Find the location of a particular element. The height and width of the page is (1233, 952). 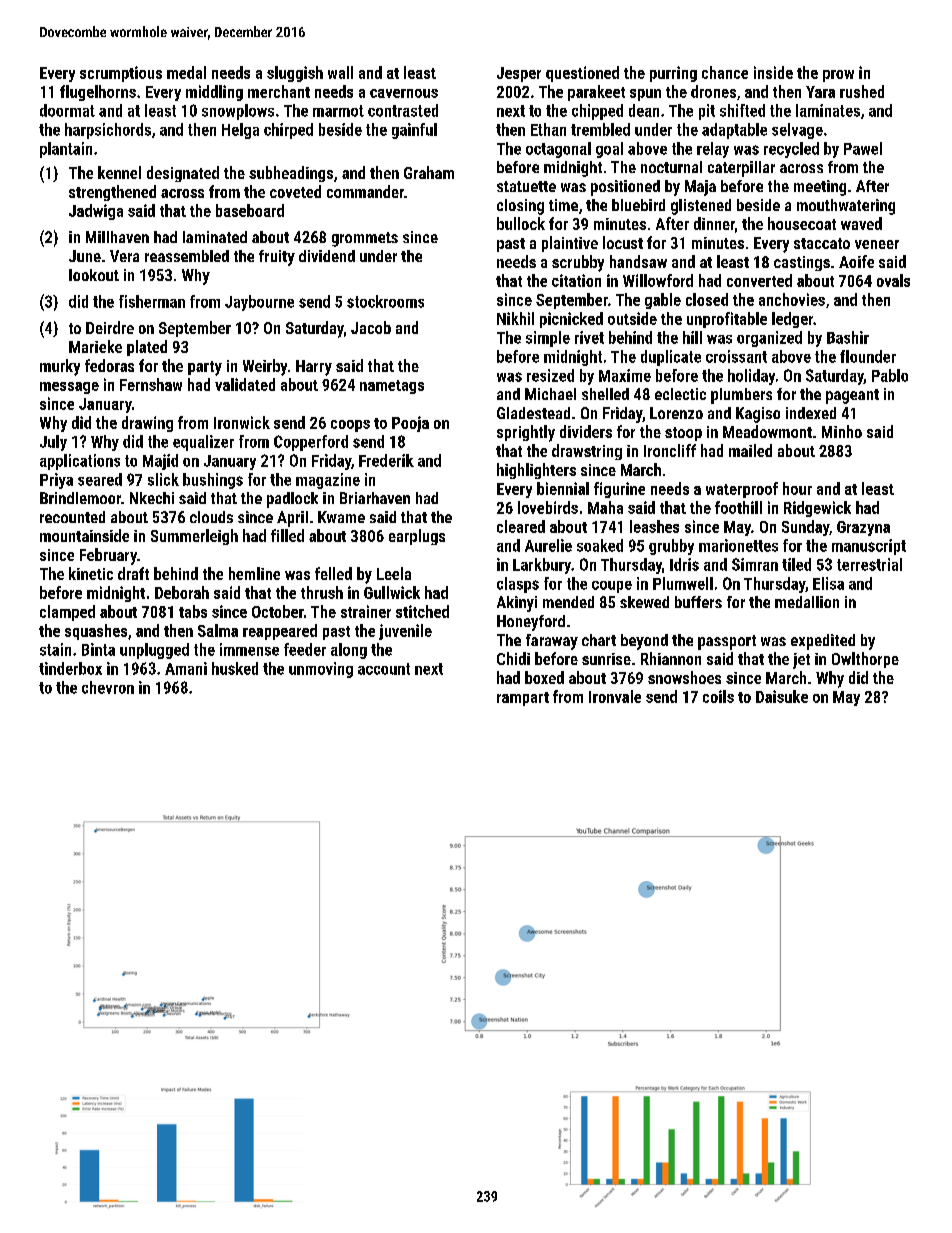

Pawel is located at coordinates (863, 148).
